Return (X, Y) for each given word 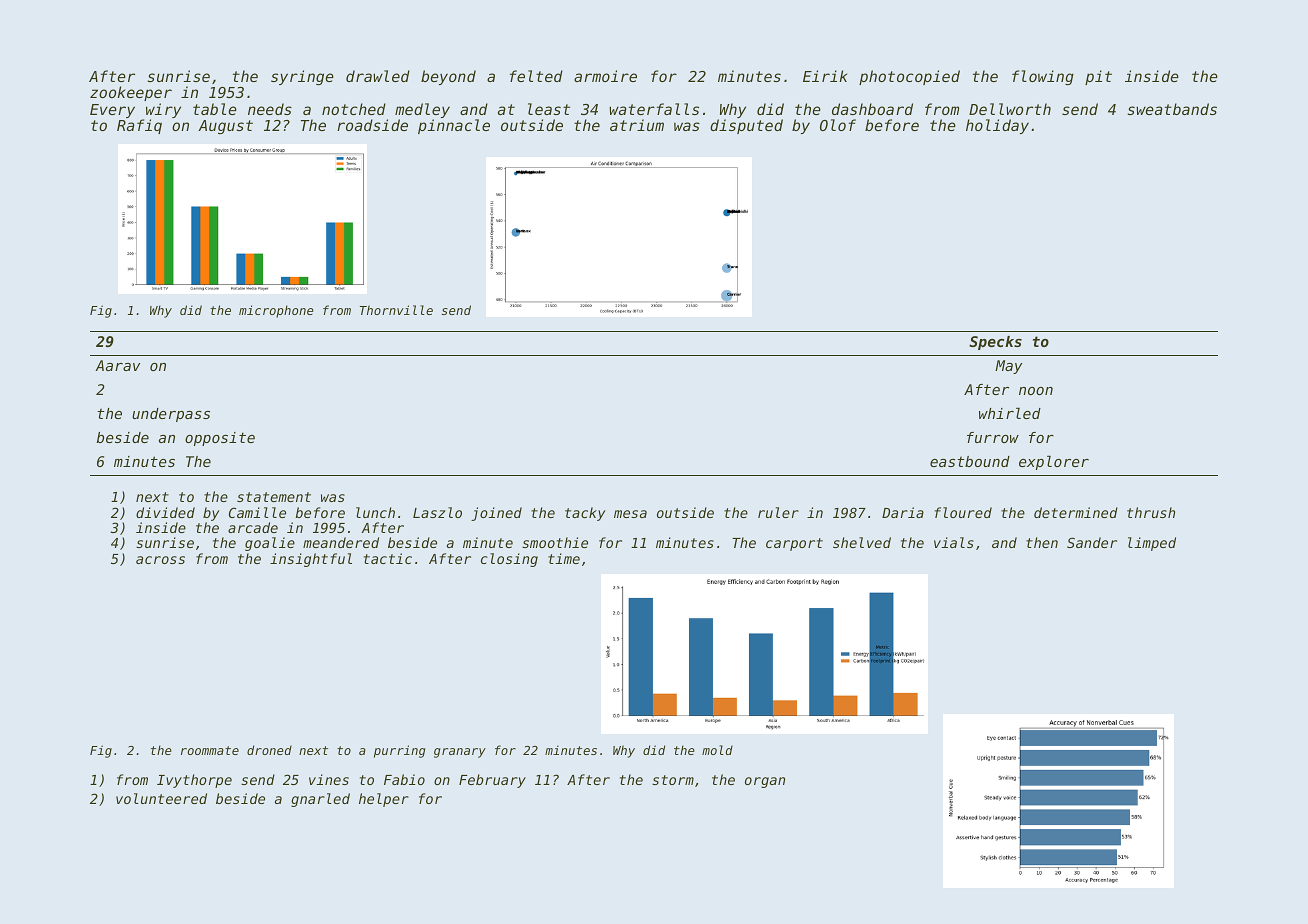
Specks (995, 343)
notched (354, 109)
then (1042, 542)
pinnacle (454, 126)
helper (384, 800)
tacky (585, 514)
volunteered (161, 798)
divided (165, 512)
